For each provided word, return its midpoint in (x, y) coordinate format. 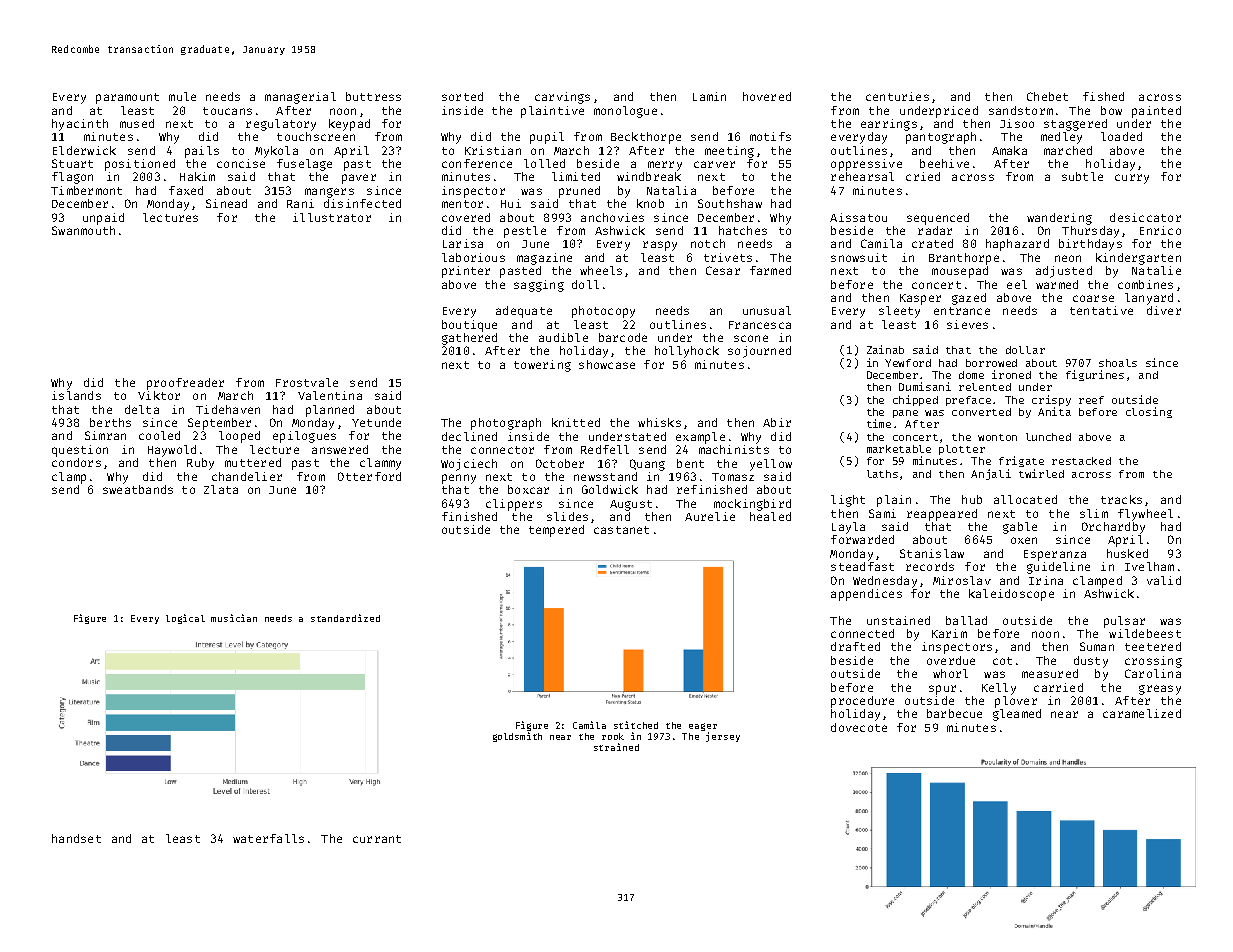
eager (703, 727)
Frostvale (307, 382)
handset (76, 838)
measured (1050, 673)
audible (563, 337)
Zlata (221, 489)
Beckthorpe (646, 138)
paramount (127, 98)
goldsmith (517, 737)
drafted (855, 646)
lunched (1048, 437)
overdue (951, 660)
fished (1103, 96)
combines (1145, 284)
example (700, 438)
